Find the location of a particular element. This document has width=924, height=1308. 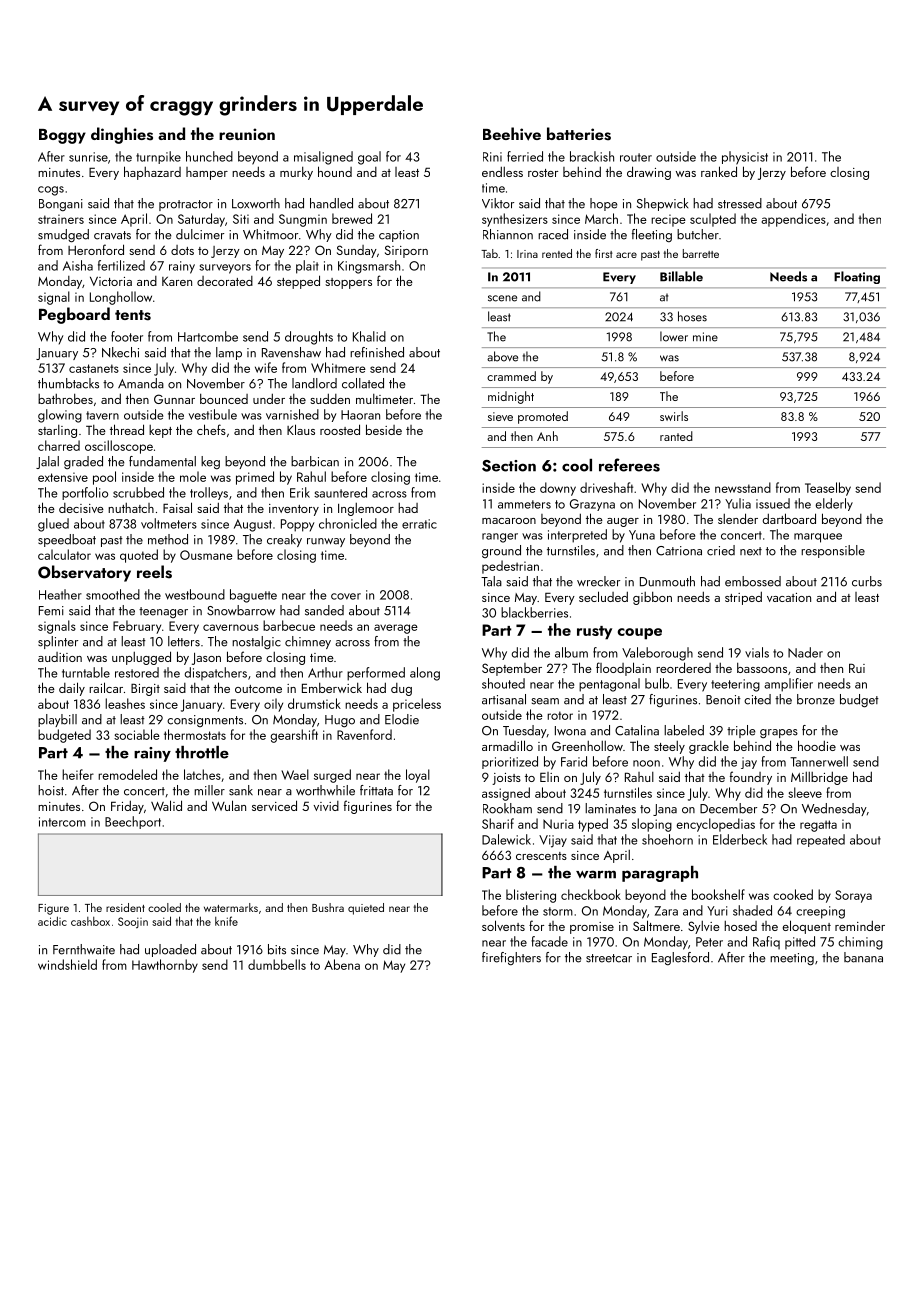

Eaglesford is located at coordinates (680, 958).
